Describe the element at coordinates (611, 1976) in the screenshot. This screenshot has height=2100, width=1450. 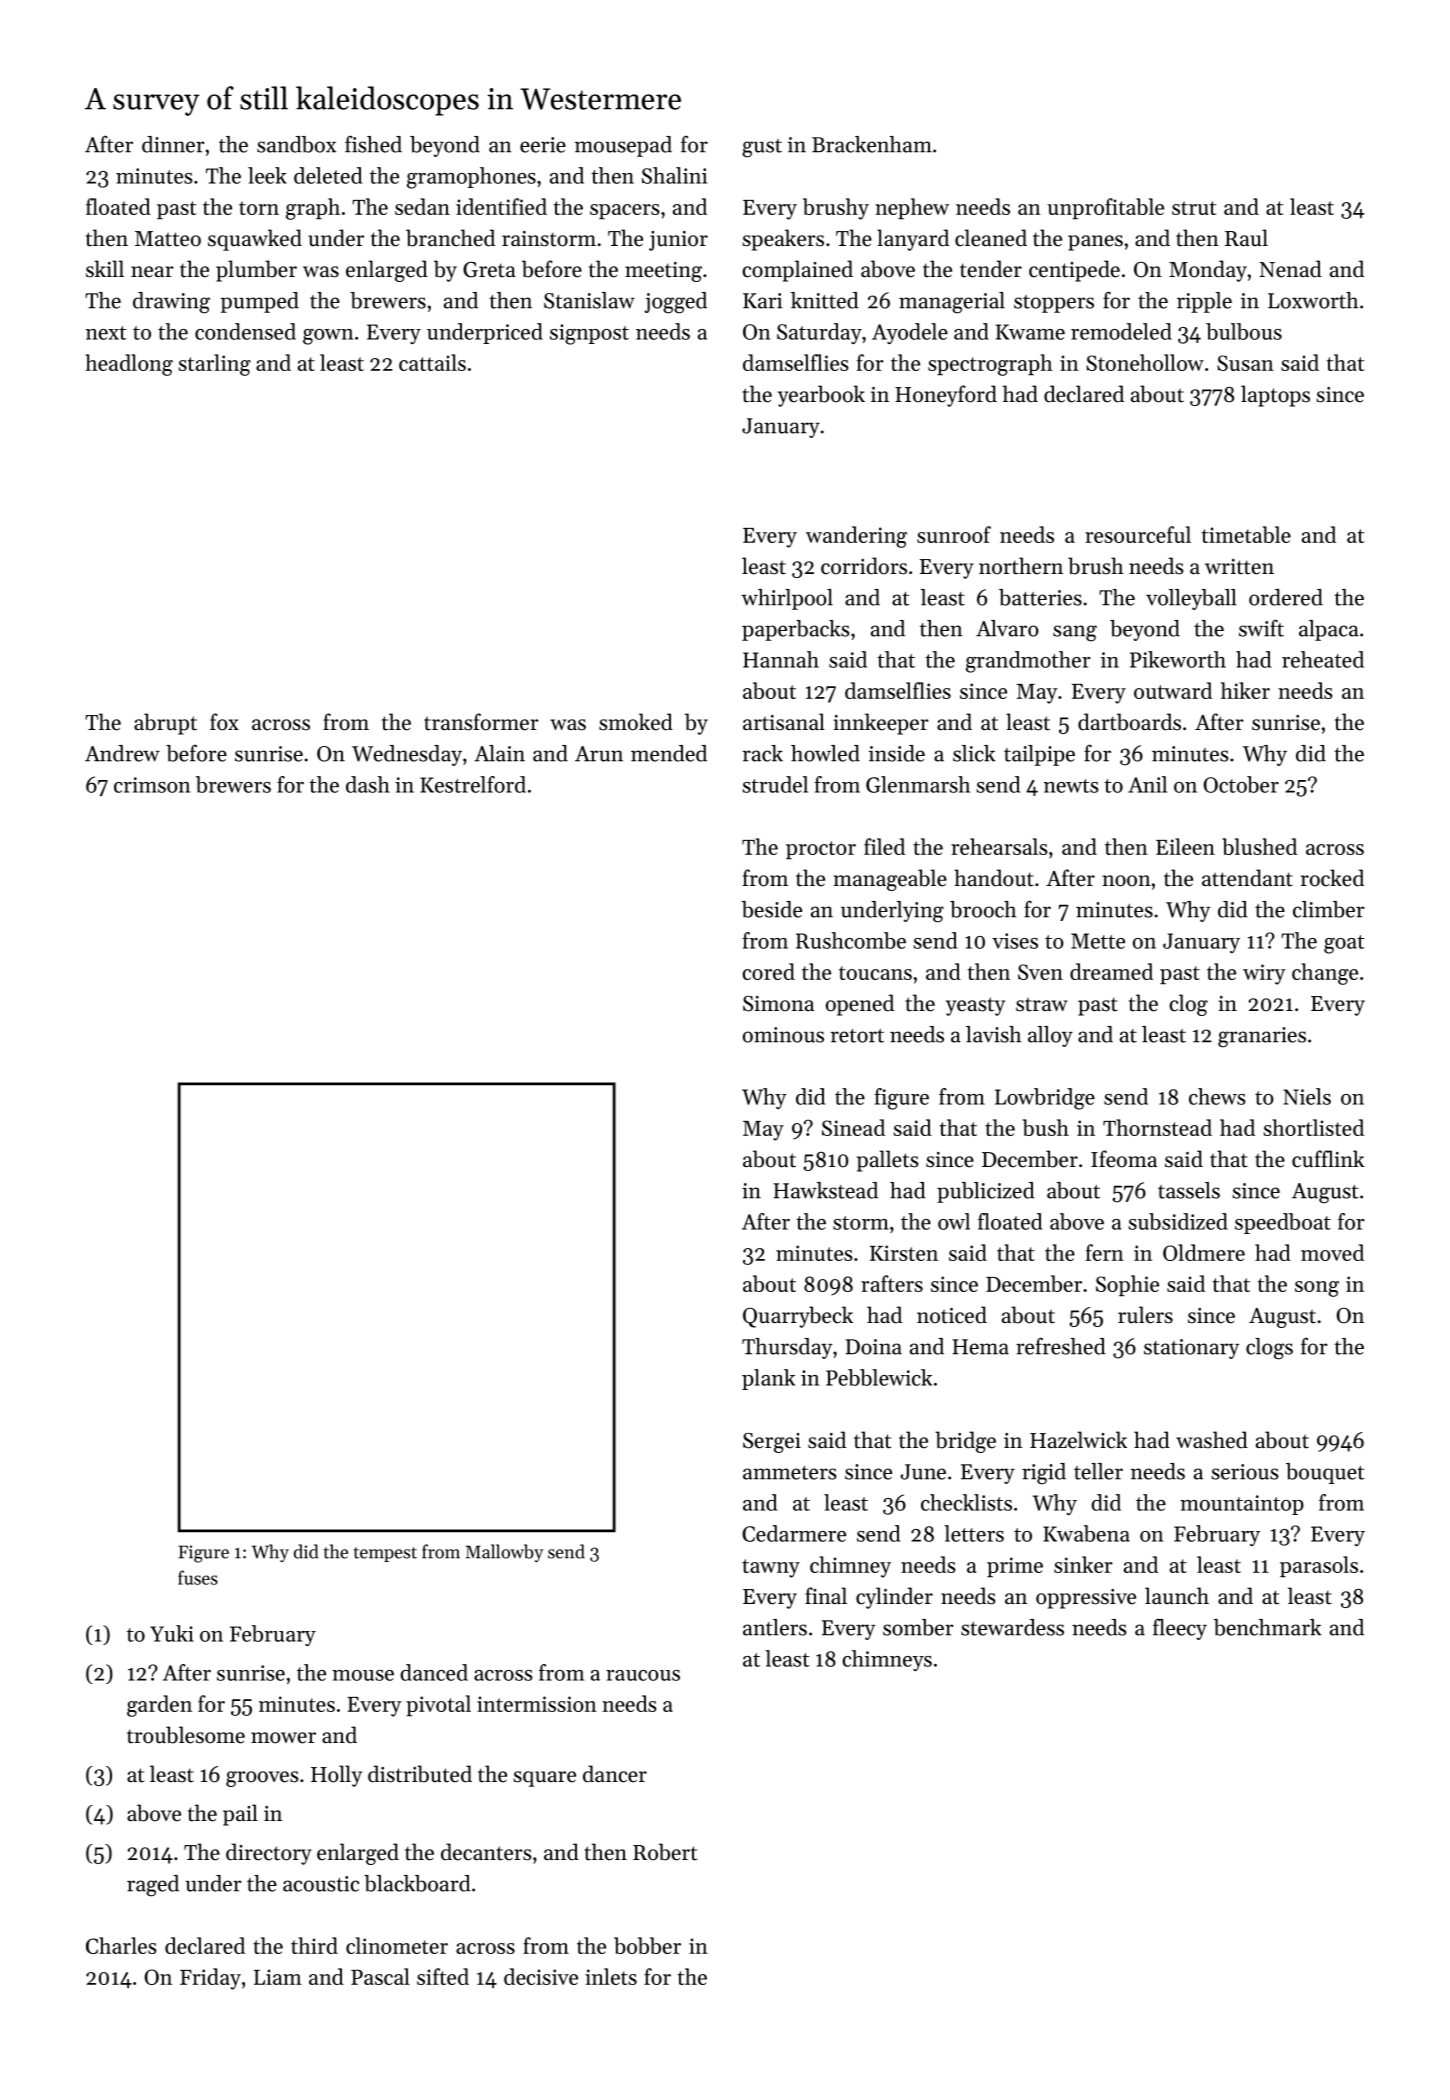
I see `inlets` at that location.
